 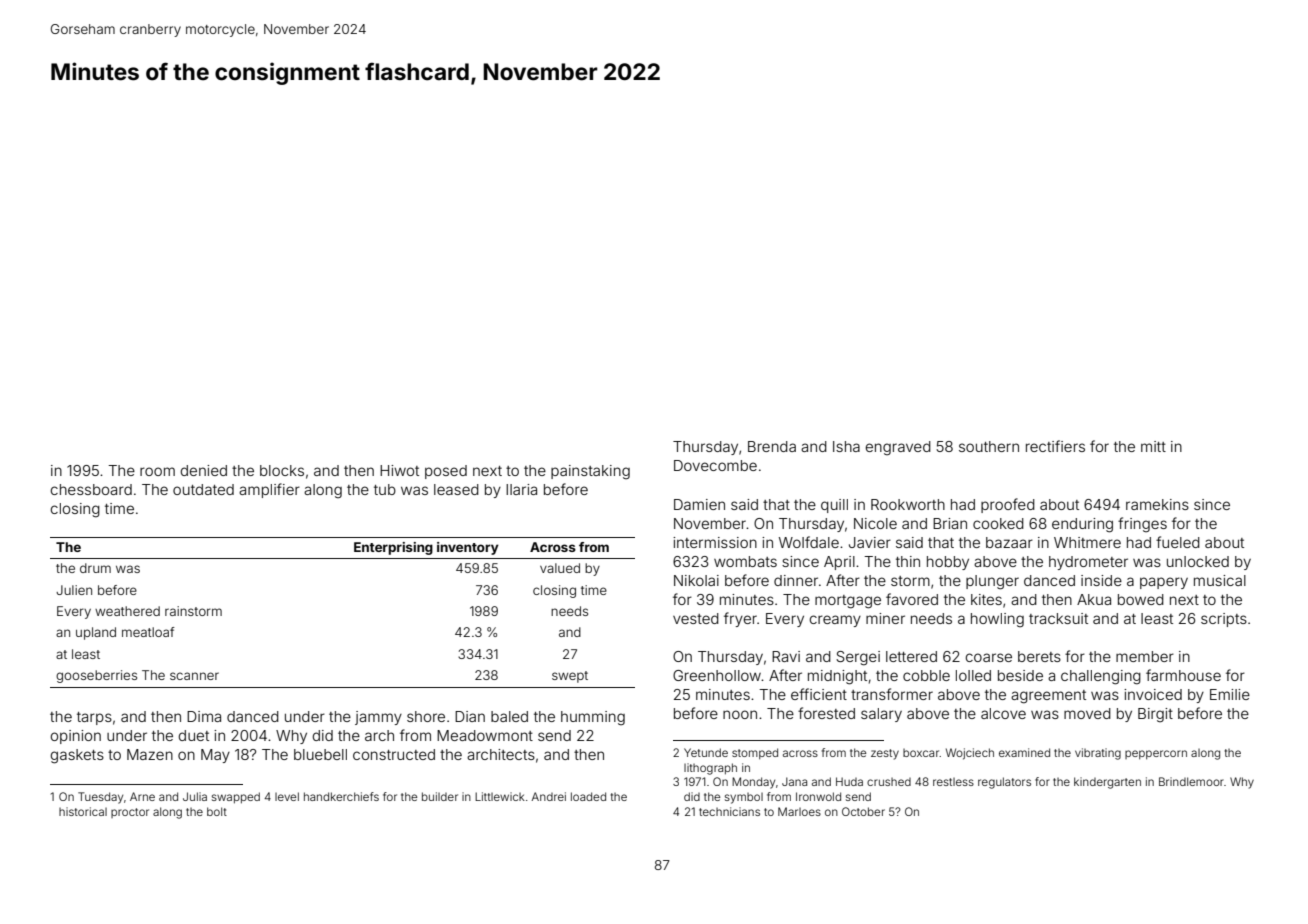 What do you see at coordinates (772, 446) in the screenshot?
I see `Brenda` at bounding box center [772, 446].
